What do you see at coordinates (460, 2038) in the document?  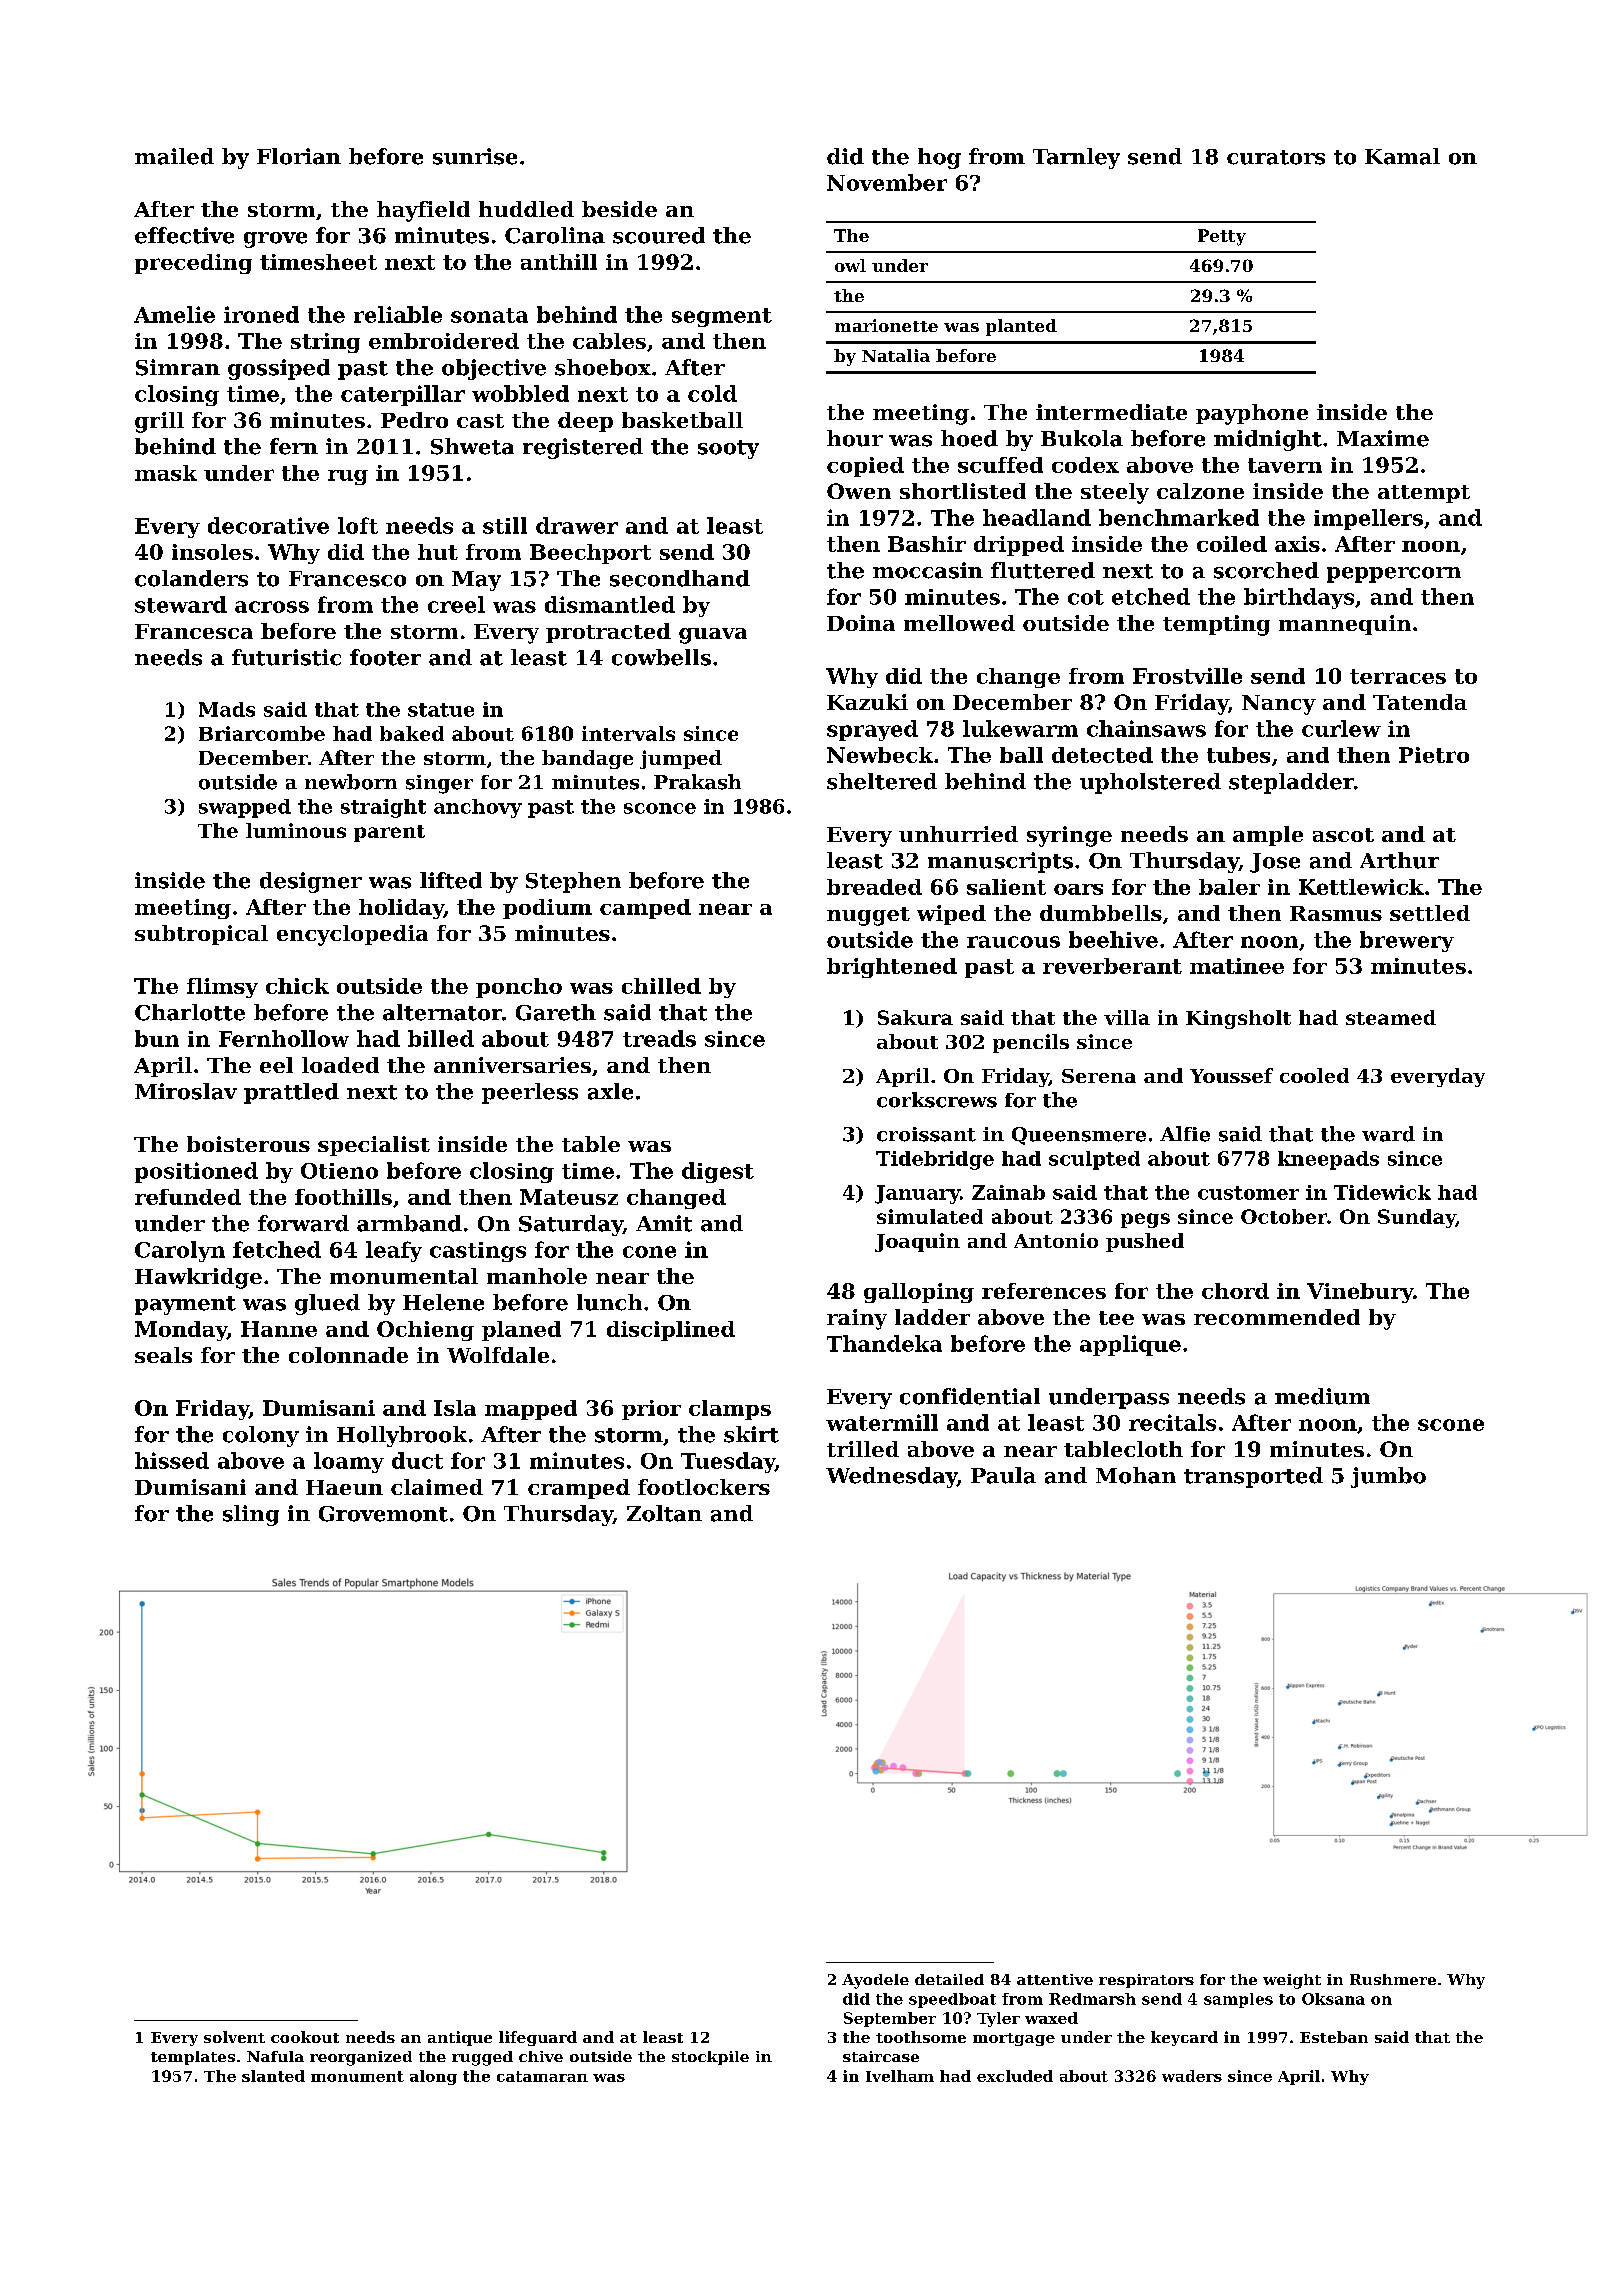 I see `antique` at bounding box center [460, 2038].
